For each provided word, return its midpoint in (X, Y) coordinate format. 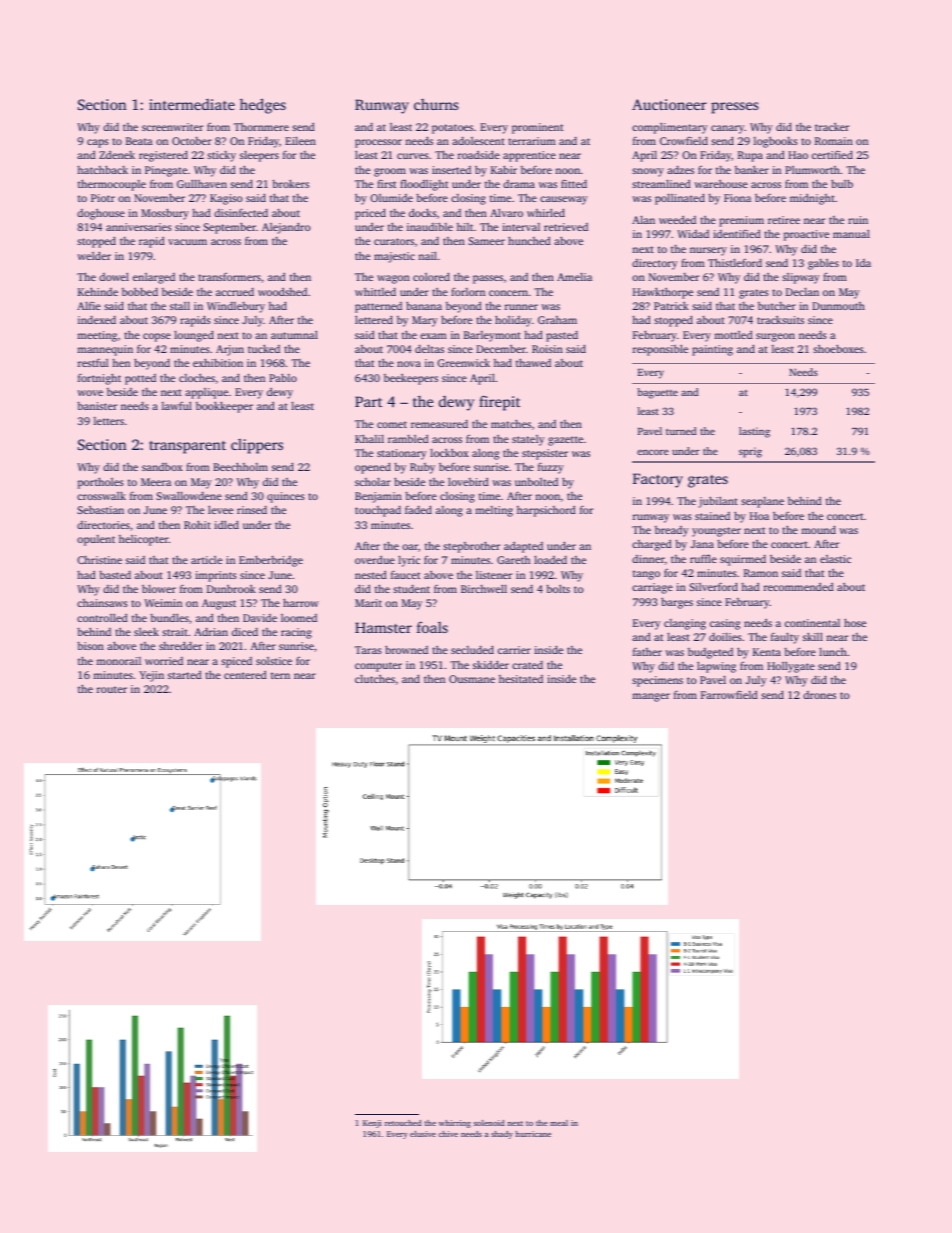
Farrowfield (729, 694)
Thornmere (261, 127)
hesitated (521, 679)
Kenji (372, 1124)
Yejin (151, 676)
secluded (472, 649)
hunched (529, 240)
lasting (754, 432)
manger (651, 697)
